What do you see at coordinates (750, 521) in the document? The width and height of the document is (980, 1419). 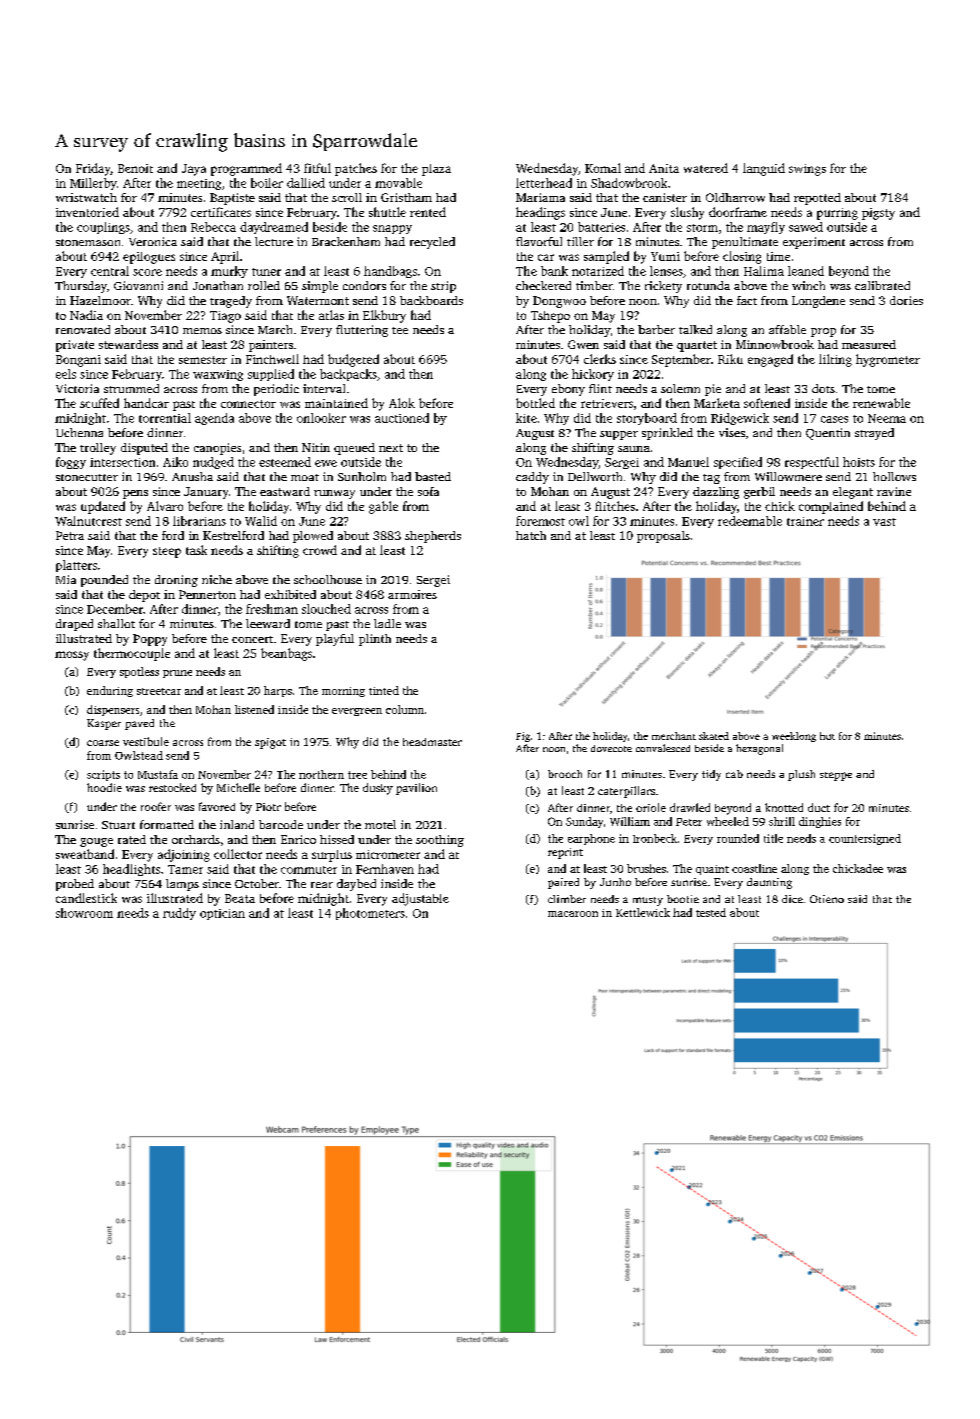 I see `redeemable` at bounding box center [750, 521].
